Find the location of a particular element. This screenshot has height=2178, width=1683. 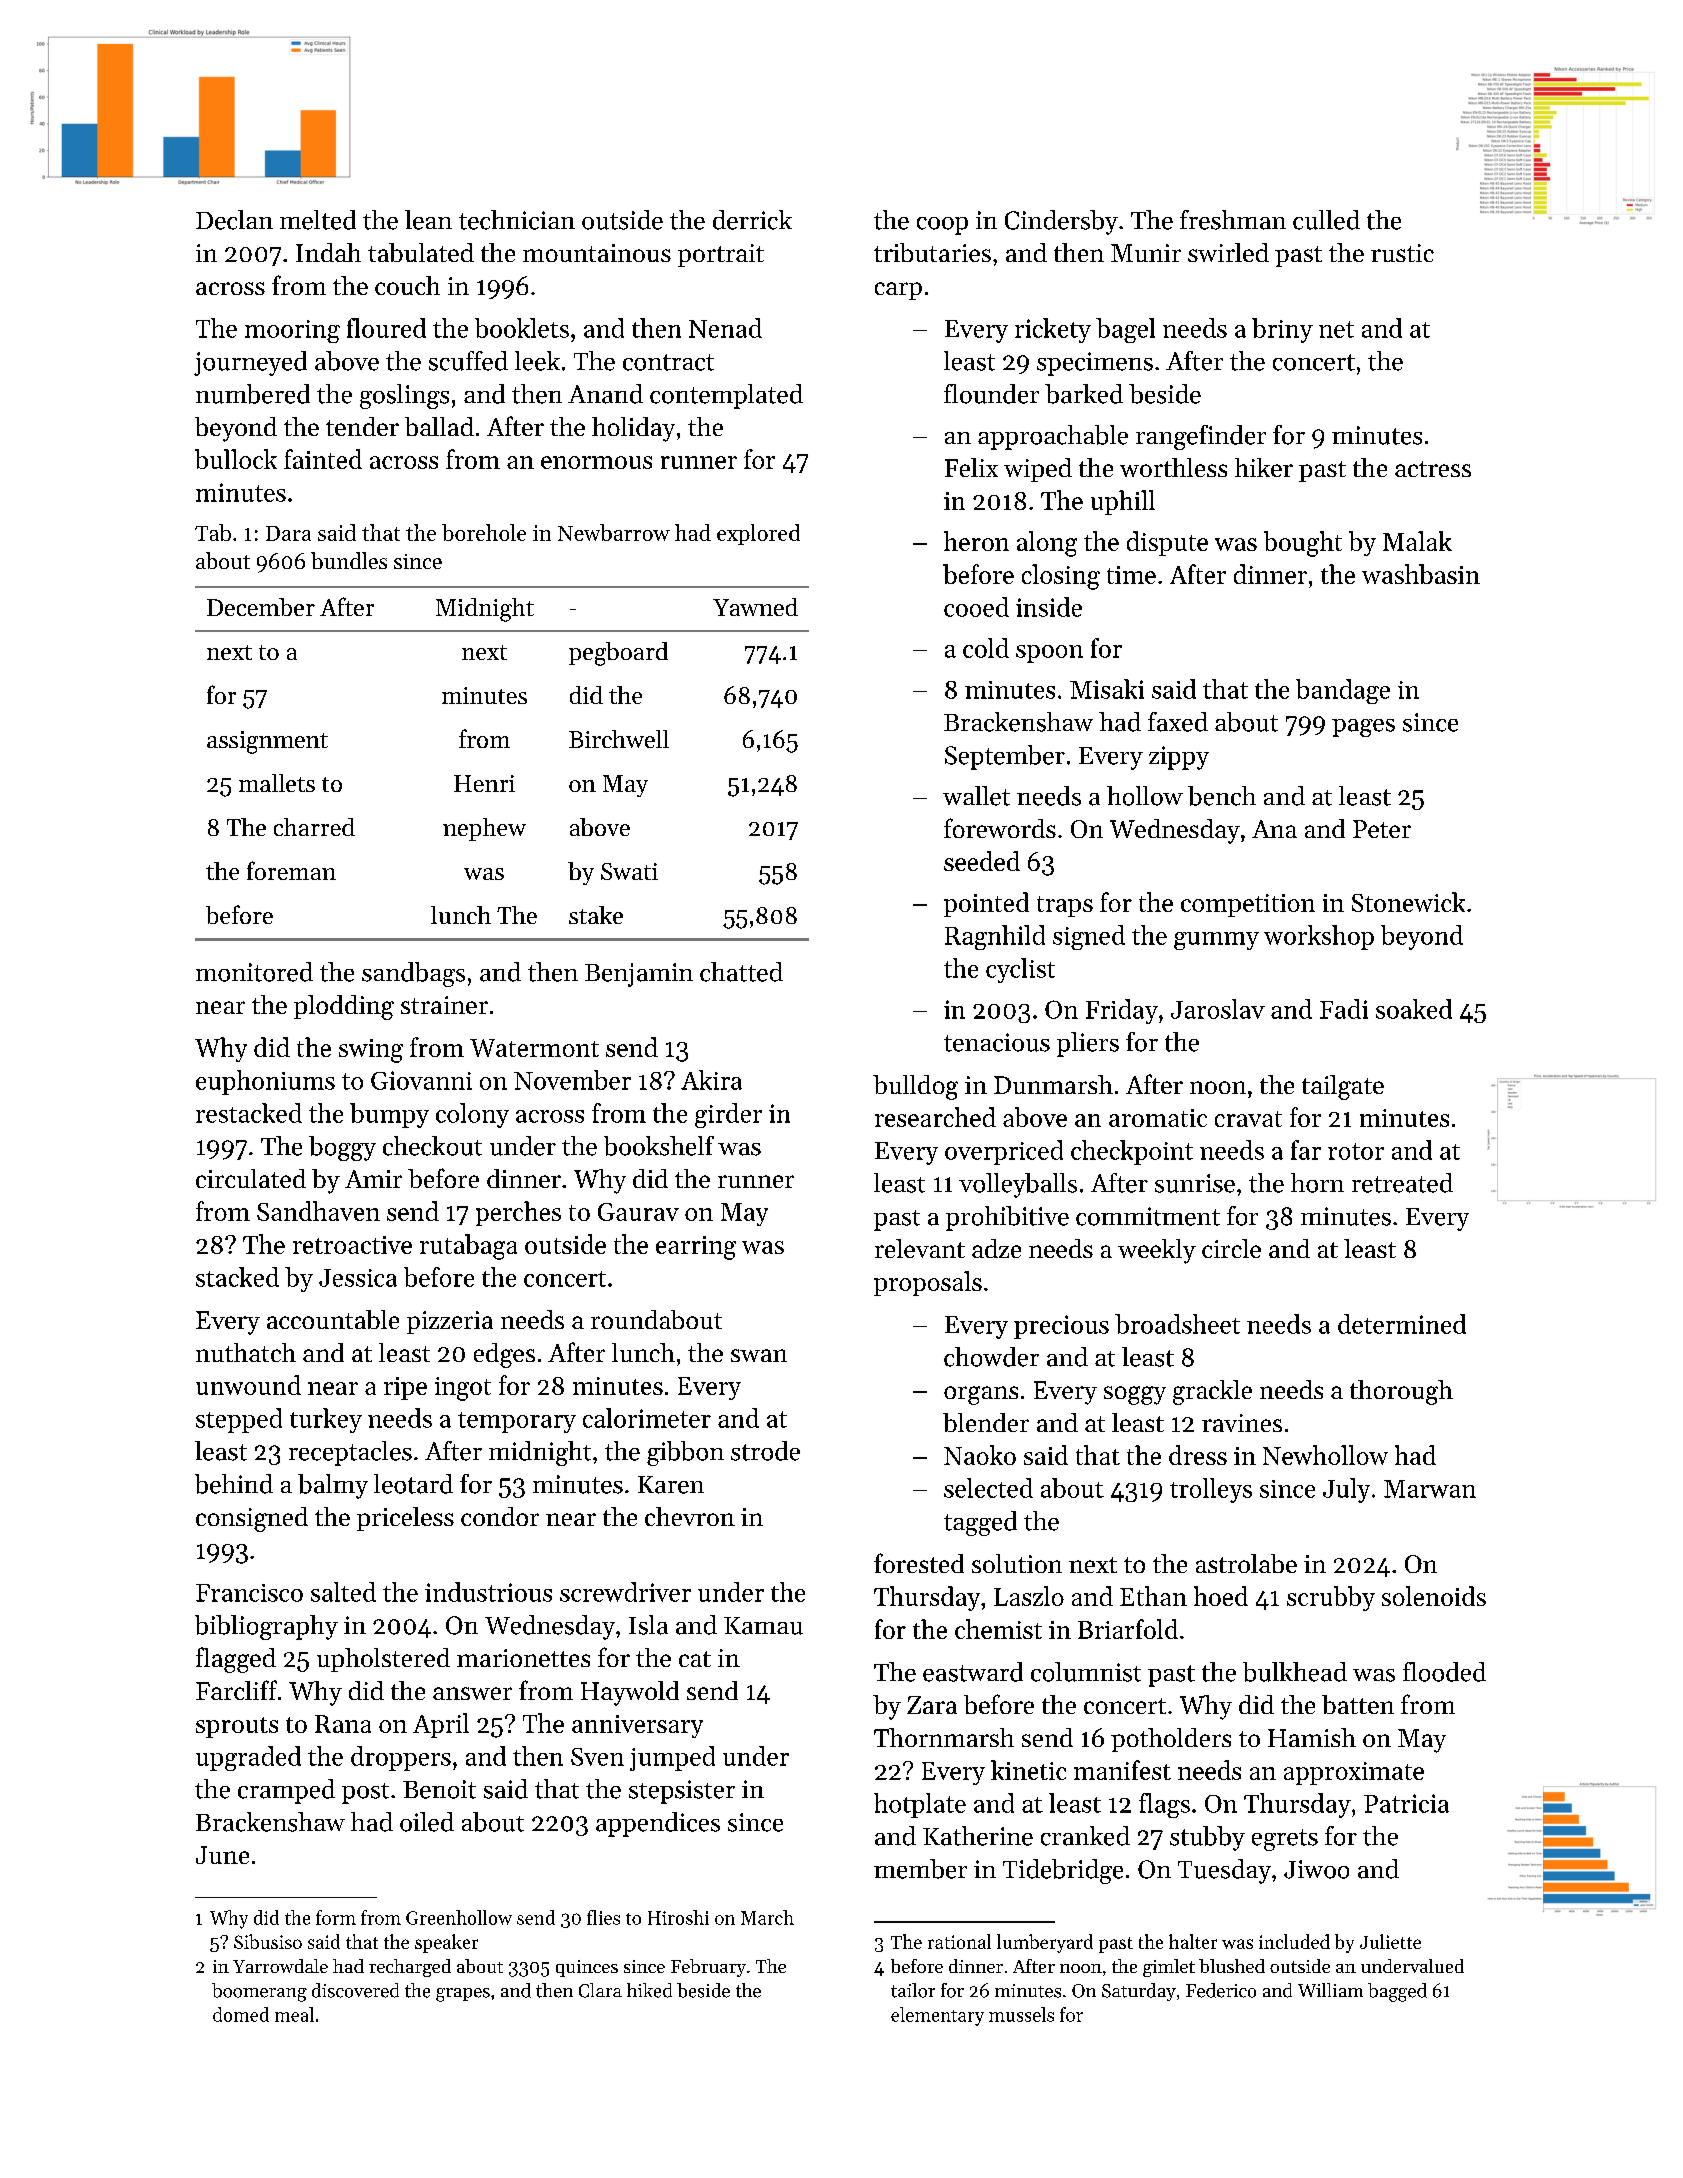

rickety is located at coordinates (1053, 330).
